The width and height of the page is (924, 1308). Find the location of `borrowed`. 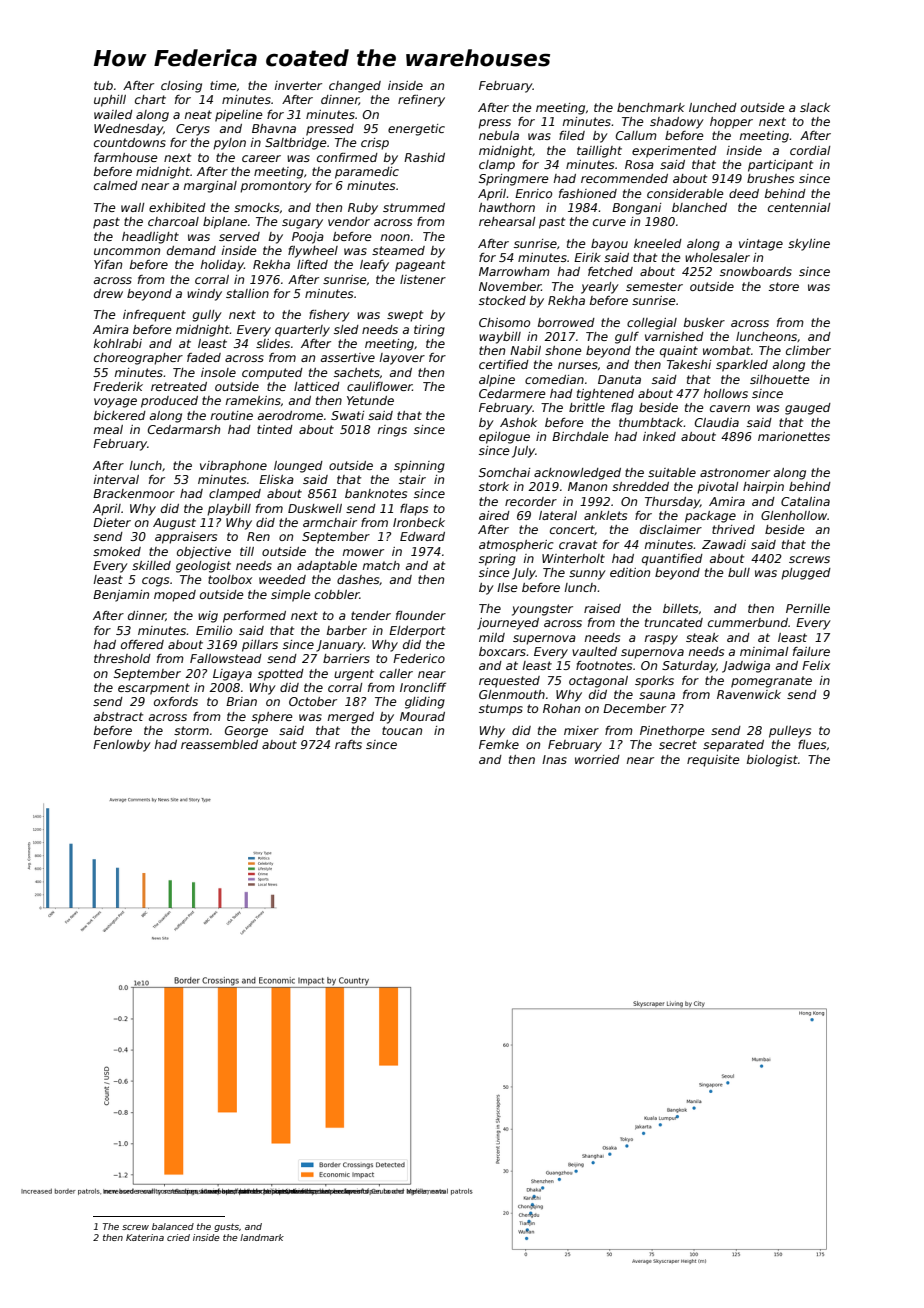

borrowed is located at coordinates (566, 322).
